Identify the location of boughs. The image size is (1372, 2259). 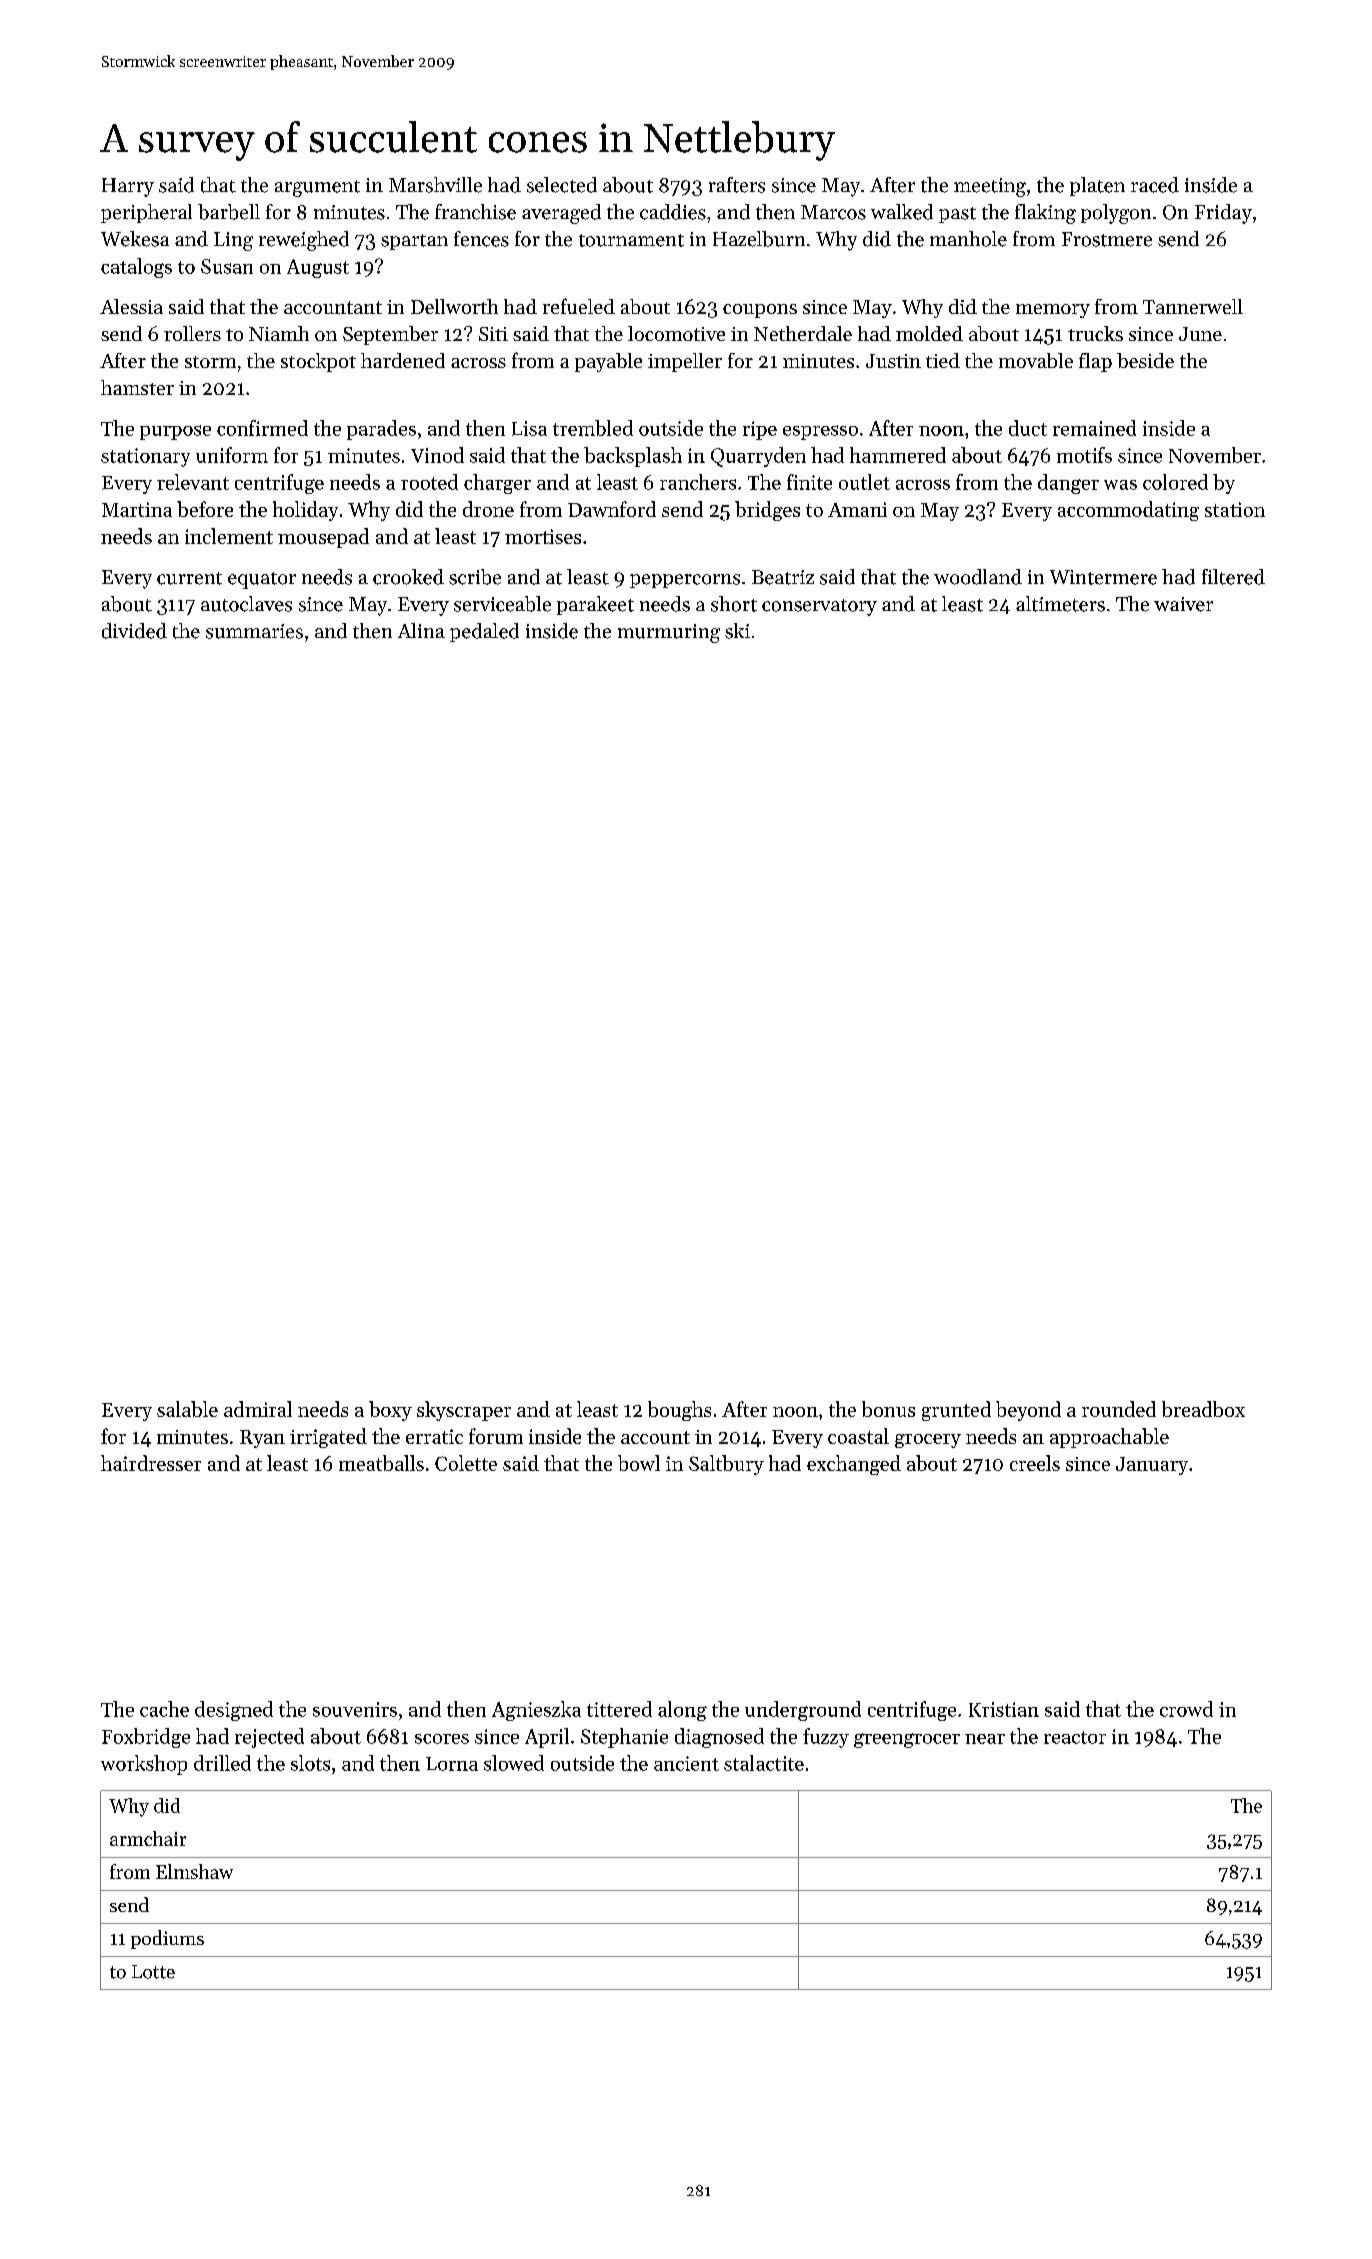
(679, 1411).
